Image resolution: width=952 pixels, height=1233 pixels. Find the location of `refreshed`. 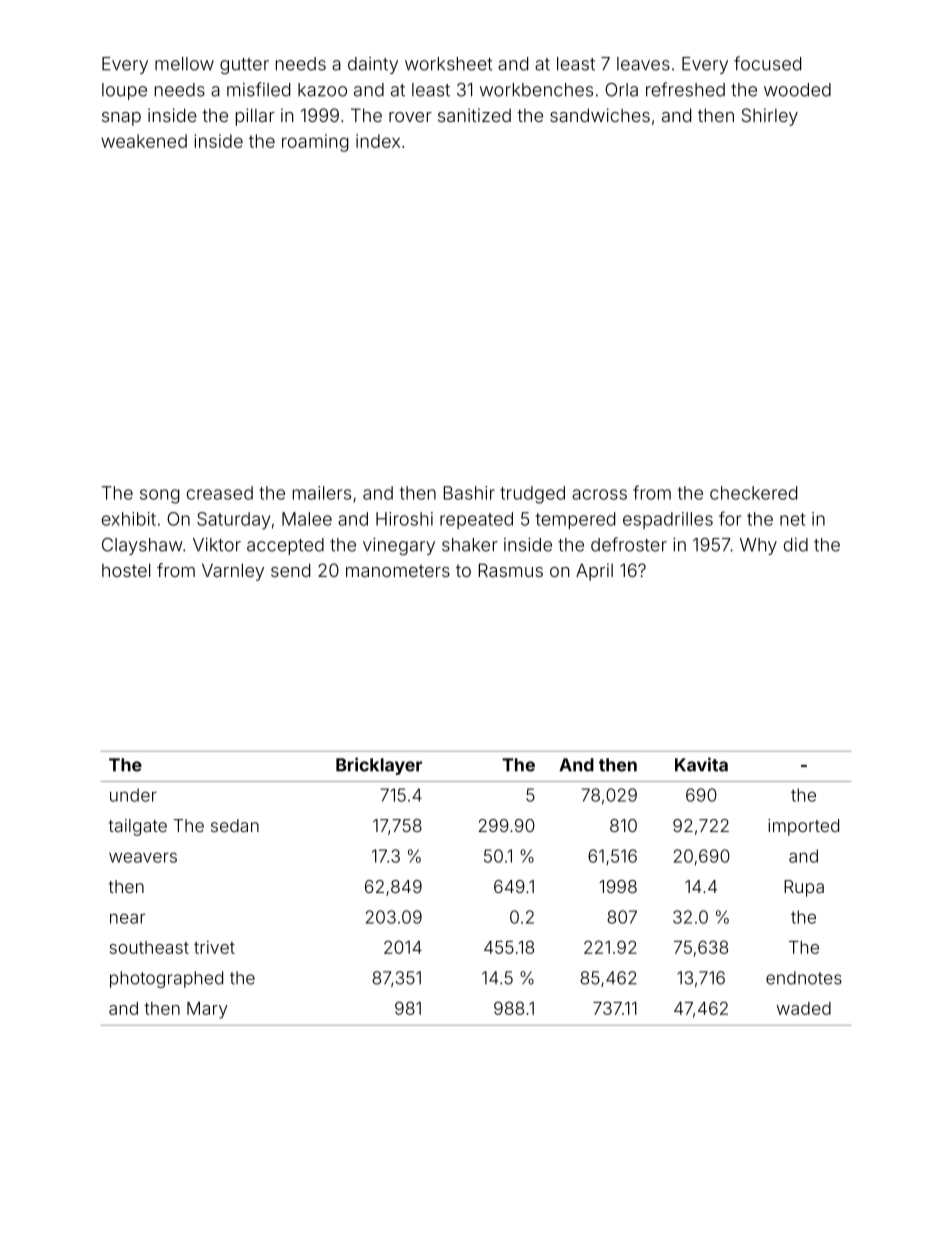

refreshed is located at coordinates (685, 89).
